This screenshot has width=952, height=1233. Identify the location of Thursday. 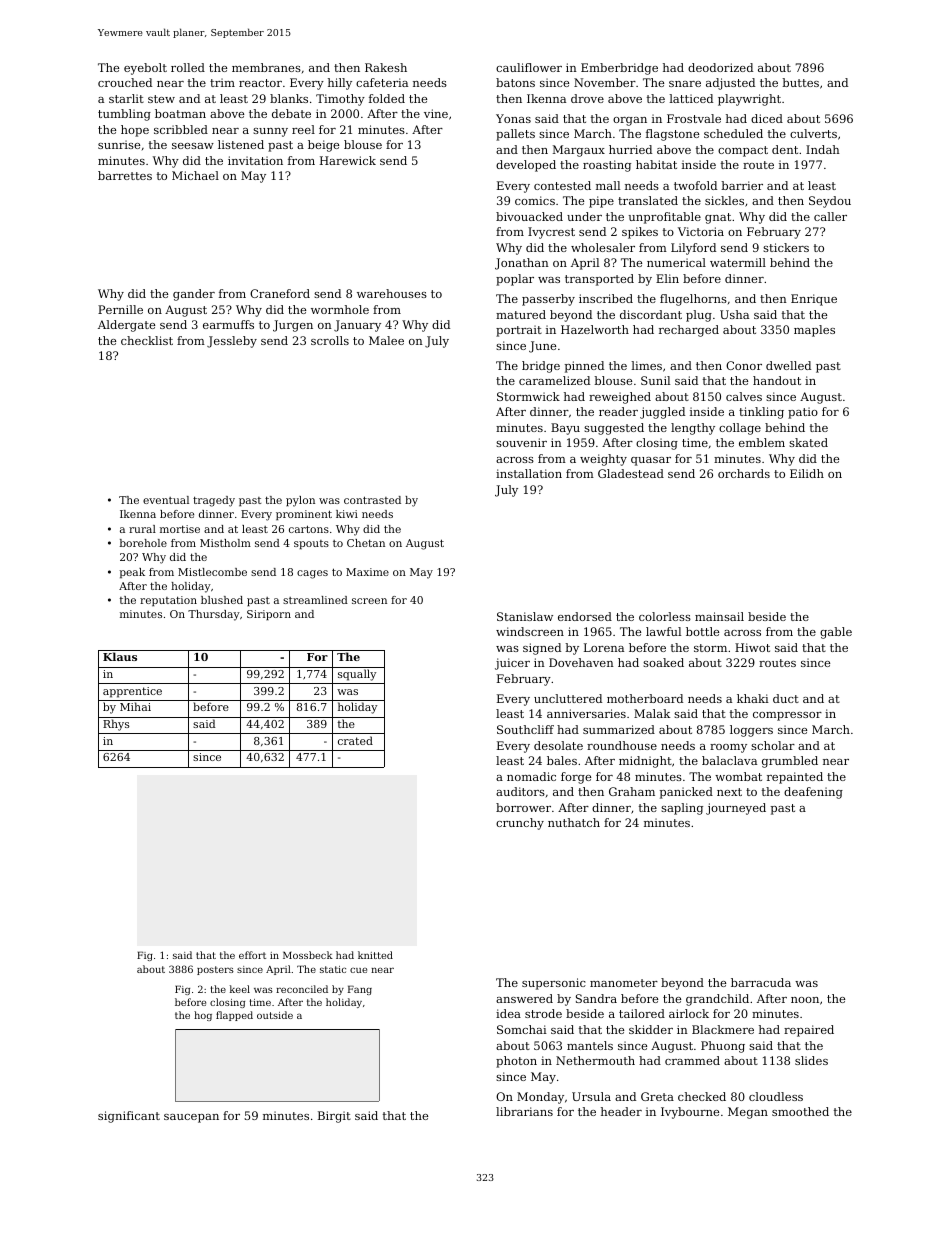
(214, 615).
